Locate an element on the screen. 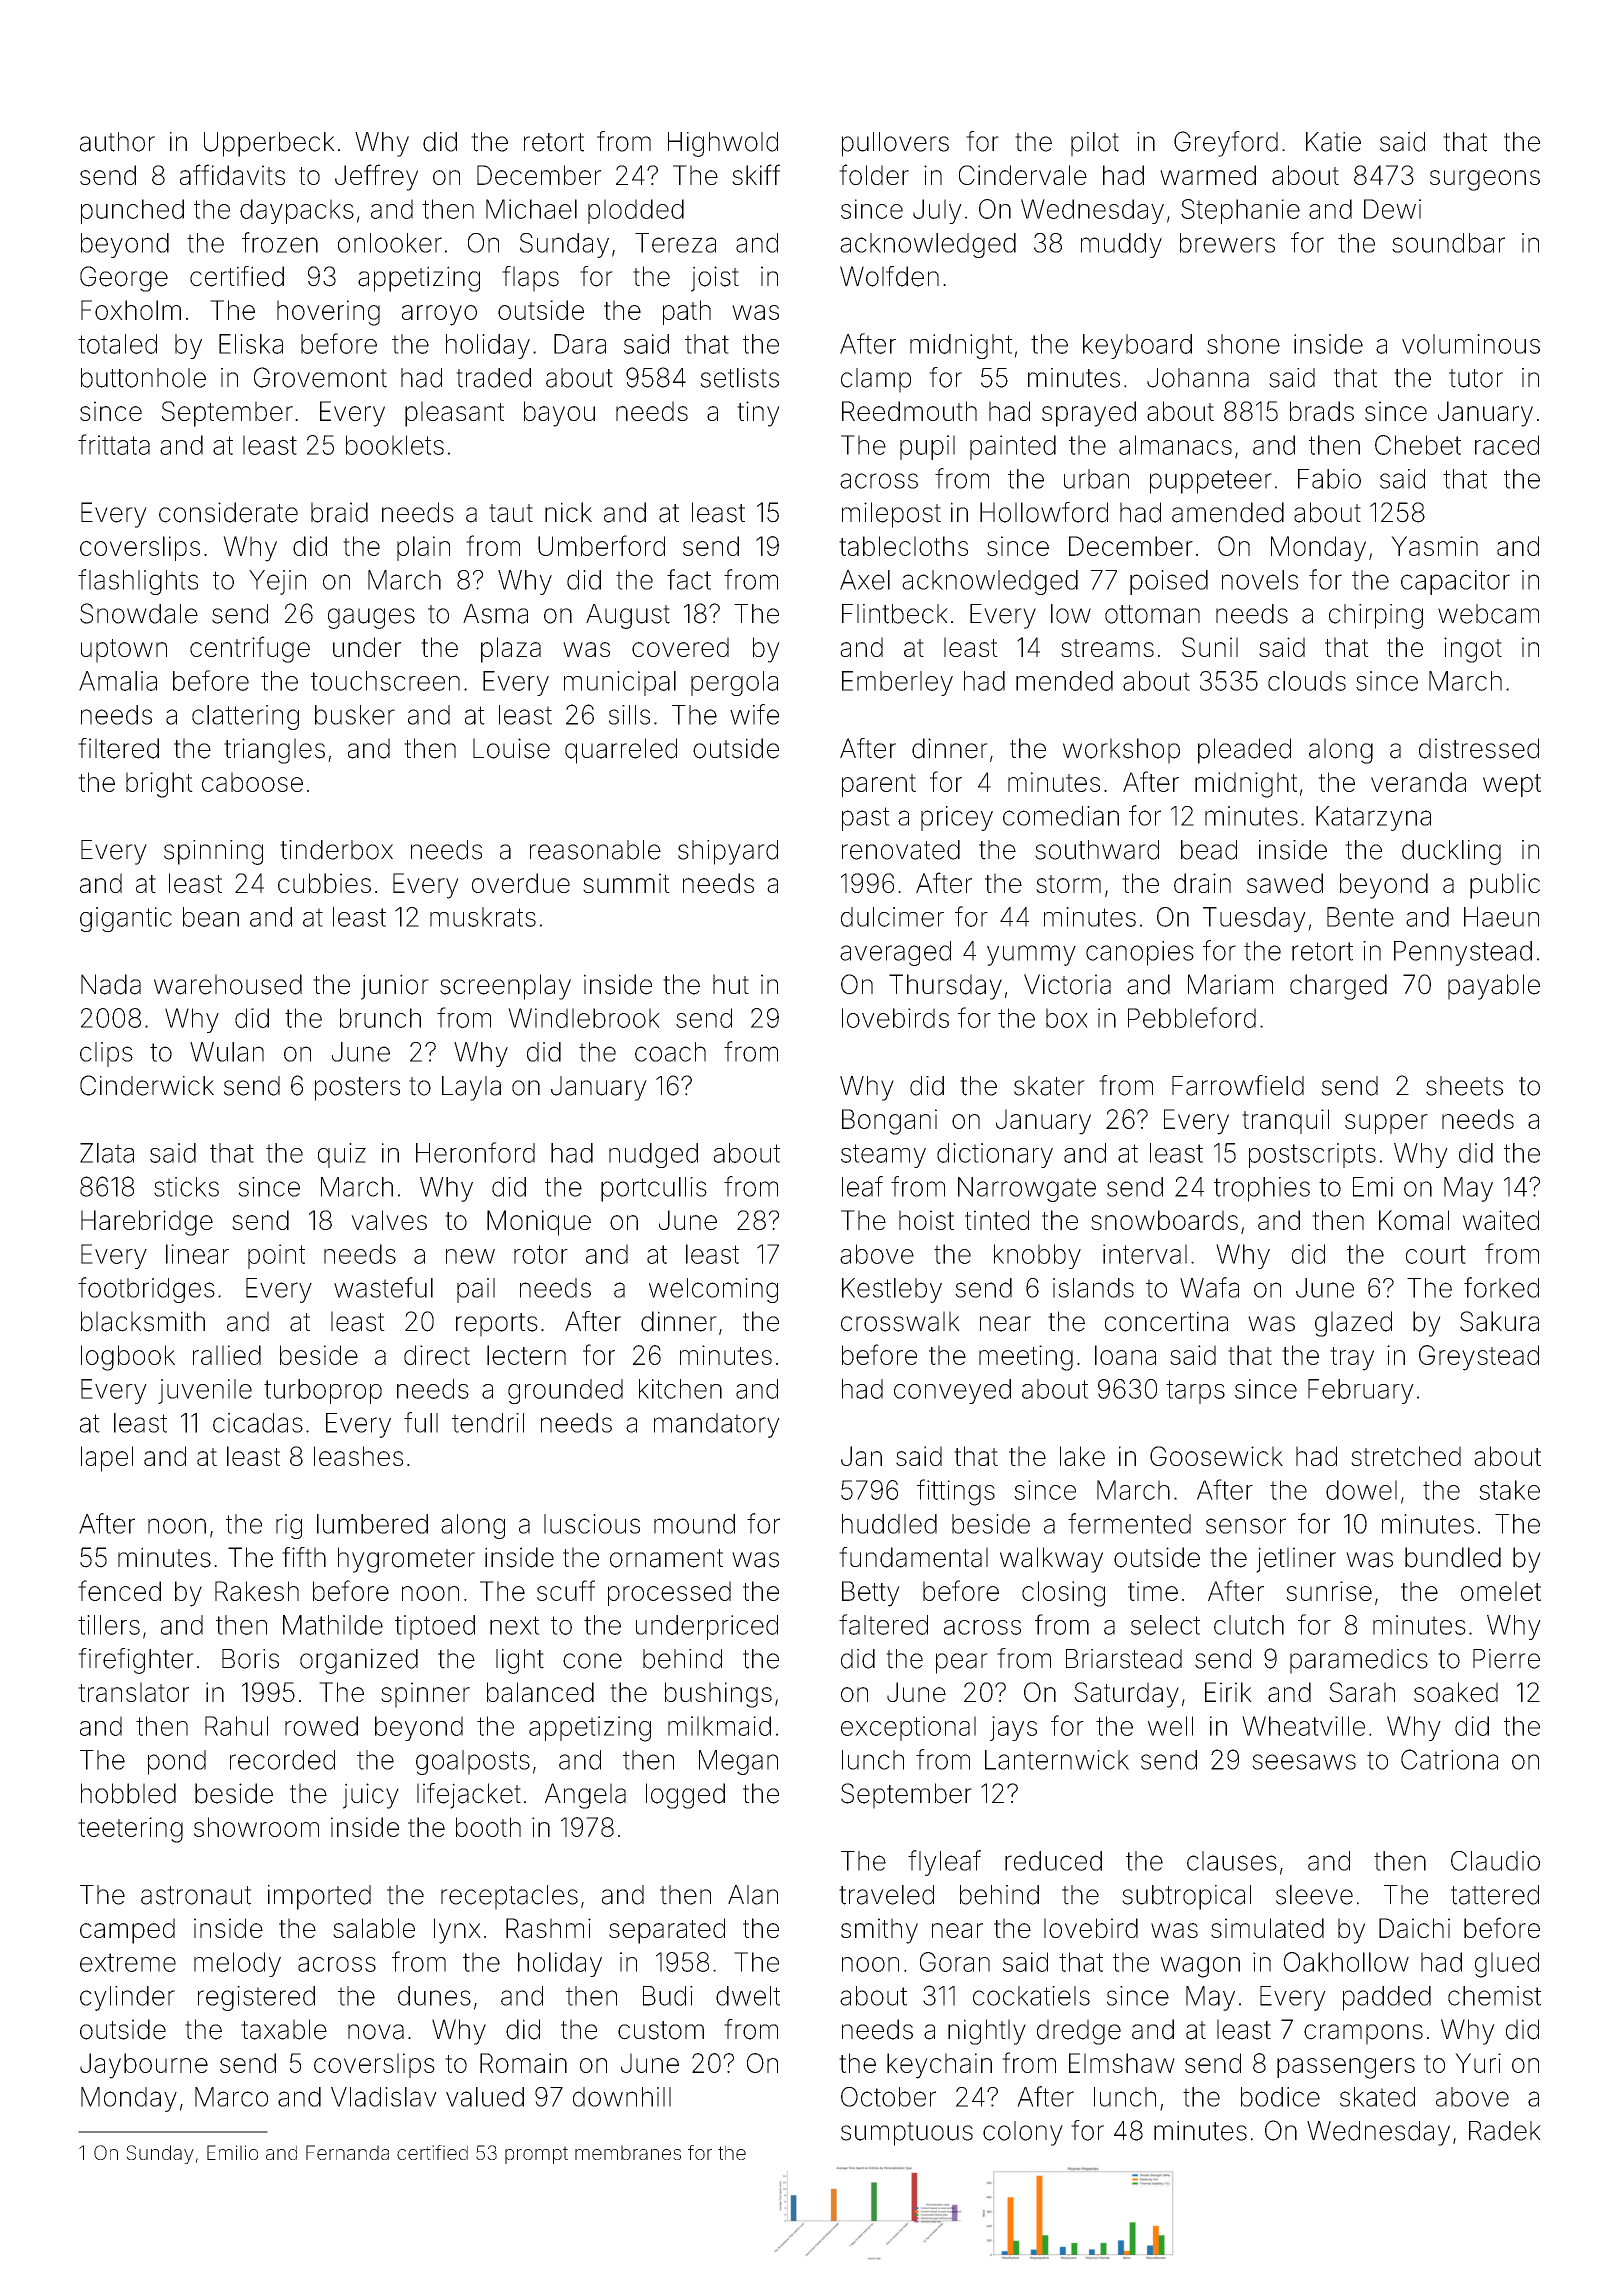 The width and height of the screenshot is (1620, 2292). Flintbeck is located at coordinates (895, 614).
